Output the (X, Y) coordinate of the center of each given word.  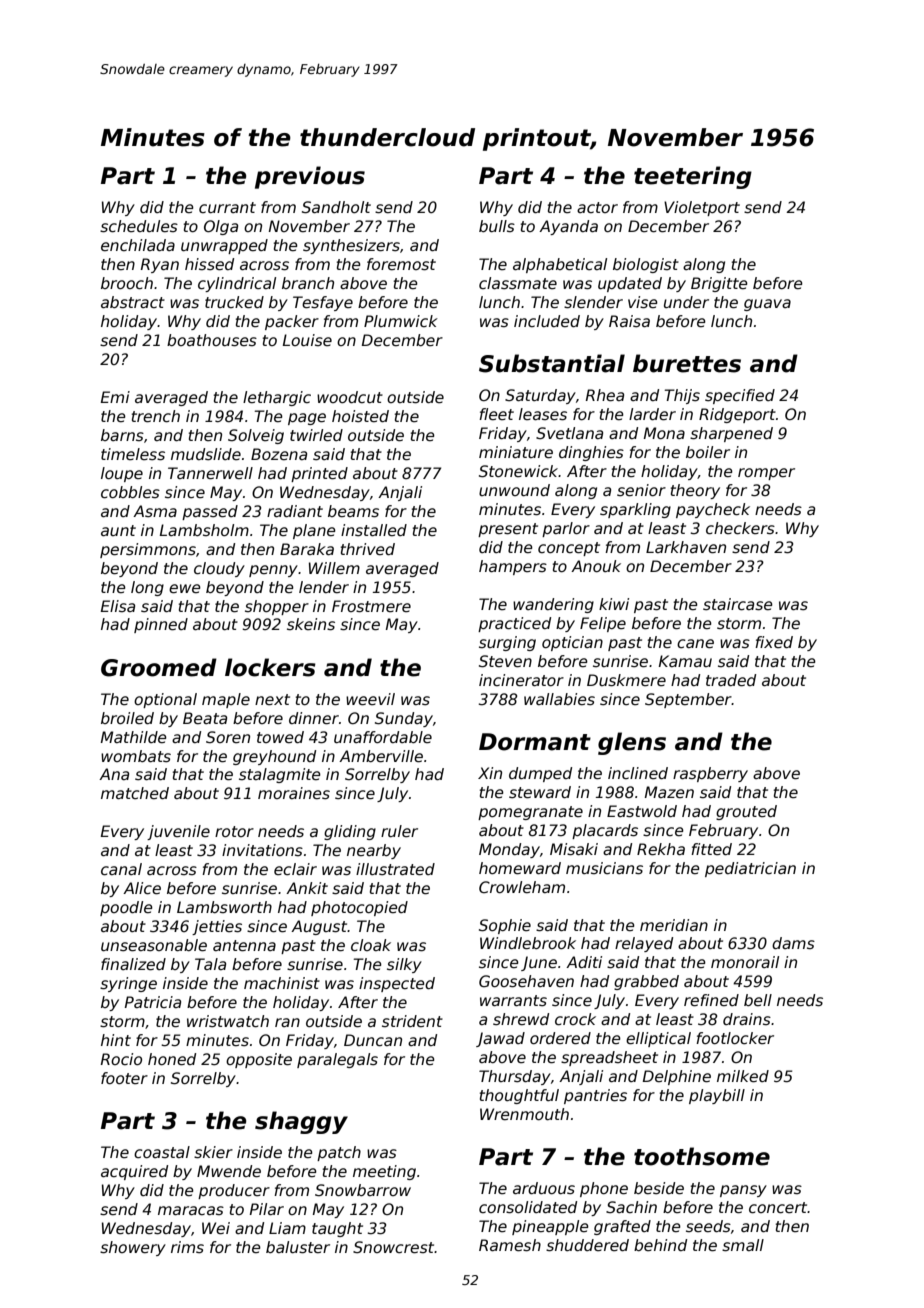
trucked (234, 302)
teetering (693, 177)
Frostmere (371, 606)
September (688, 700)
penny (273, 571)
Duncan (373, 1040)
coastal (162, 1152)
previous (310, 177)
